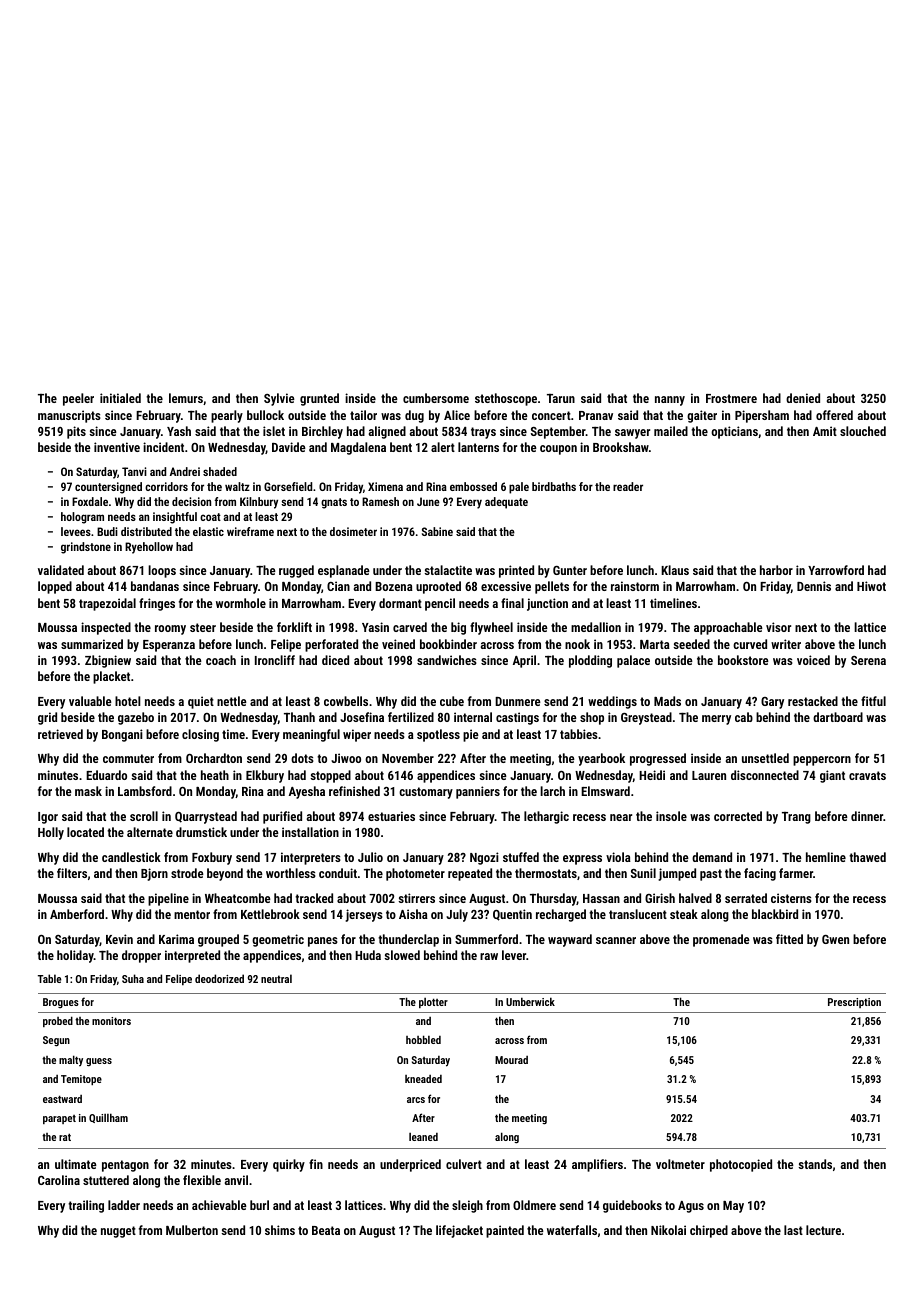  Describe the element at coordinates (467, 1206) in the document. I see `sleigh` at that location.
